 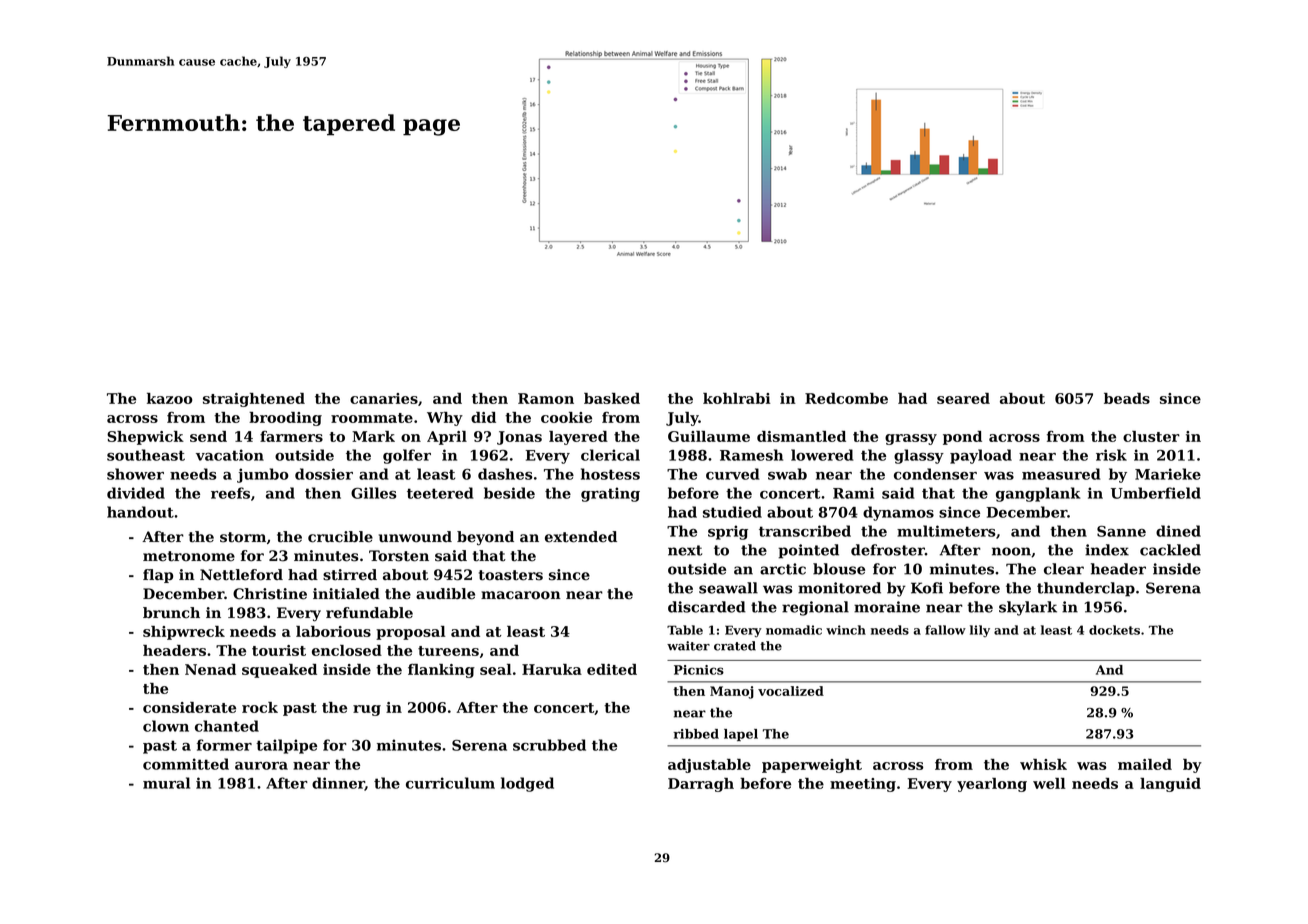 What do you see at coordinates (189, 707) in the screenshot?
I see `considerate` at bounding box center [189, 707].
